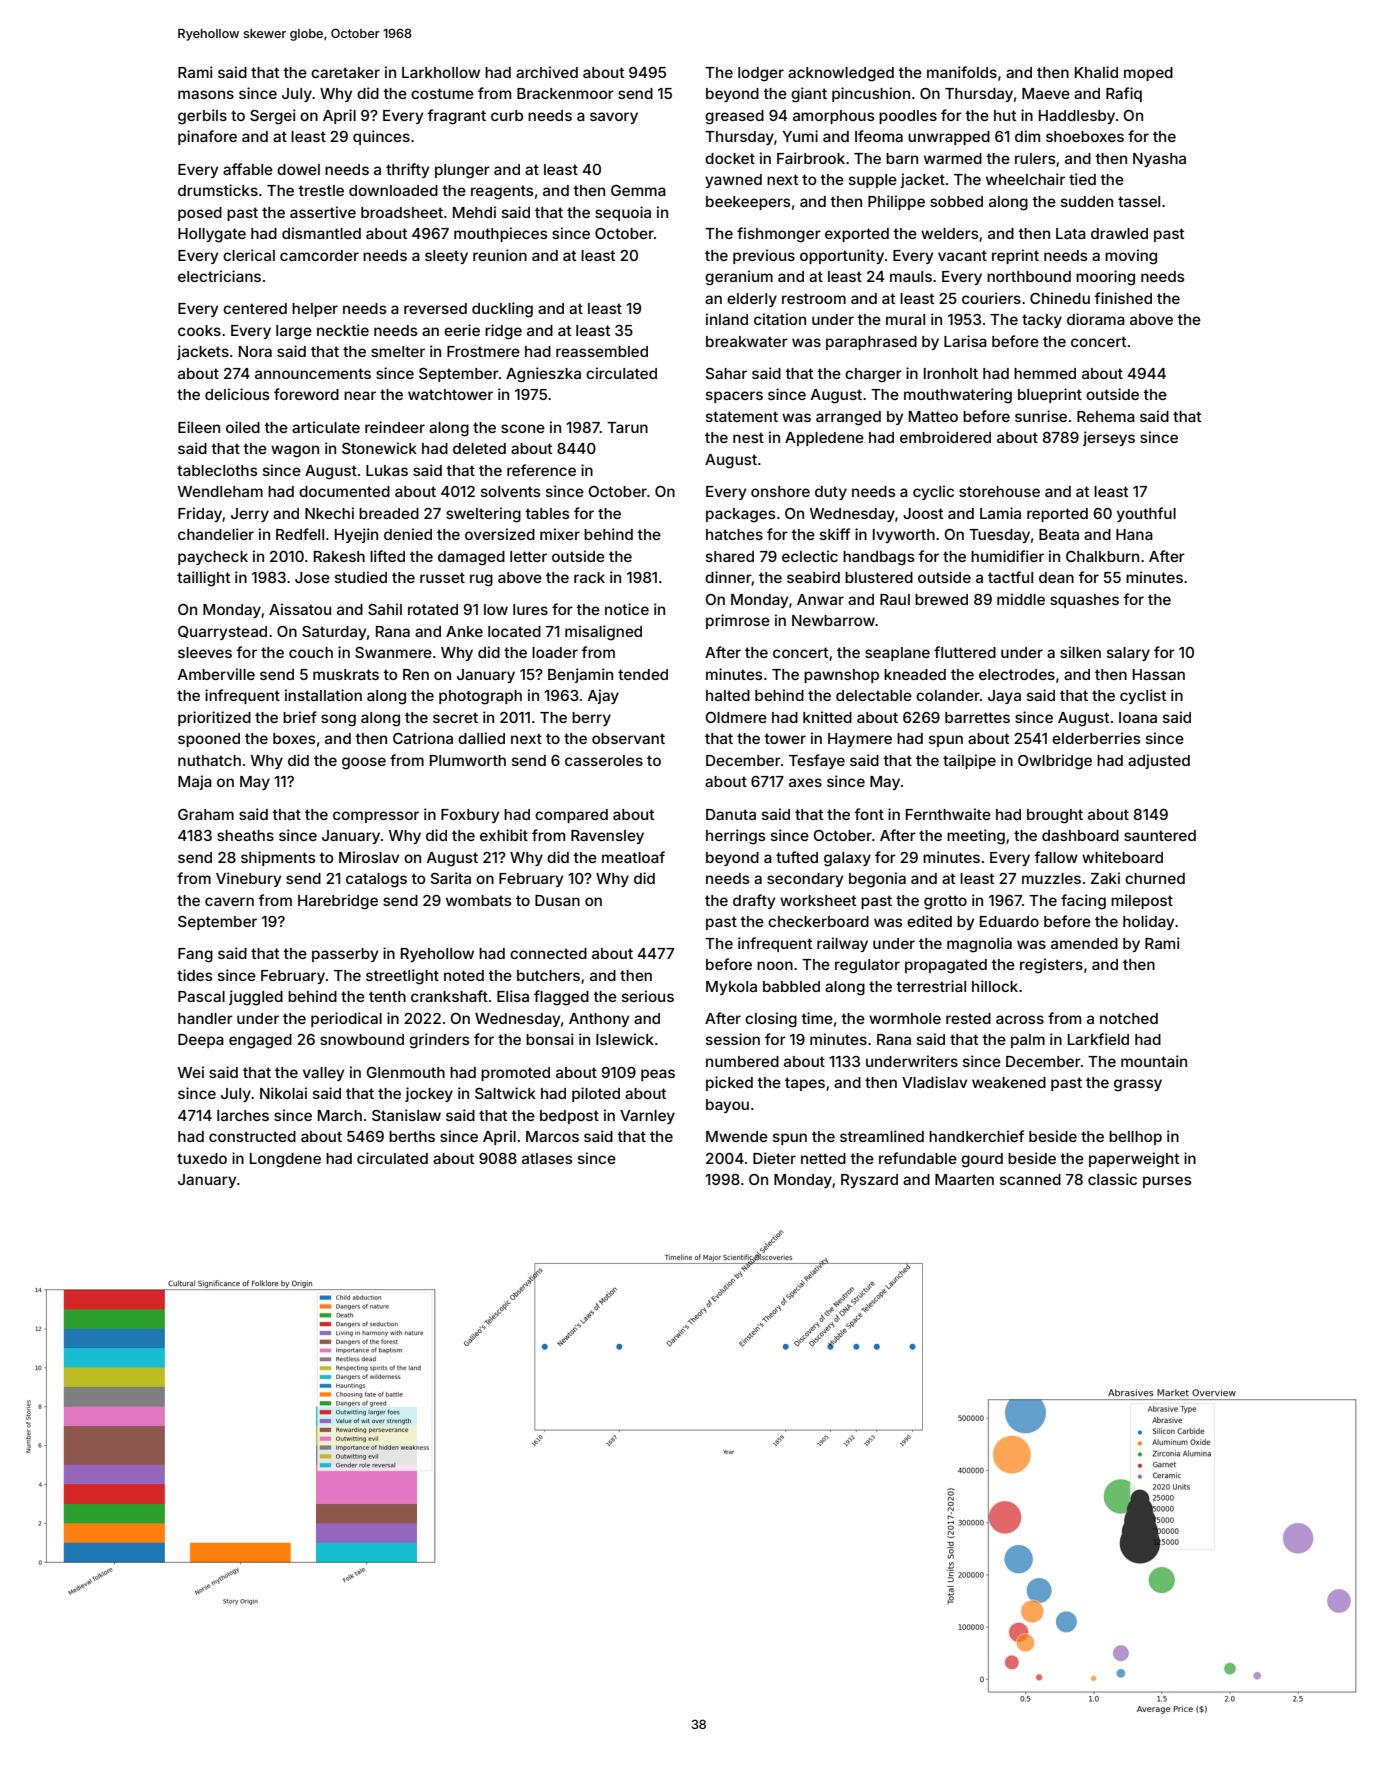 This screenshot has width=1382, height=1789. I want to click on passerby, so click(345, 955).
